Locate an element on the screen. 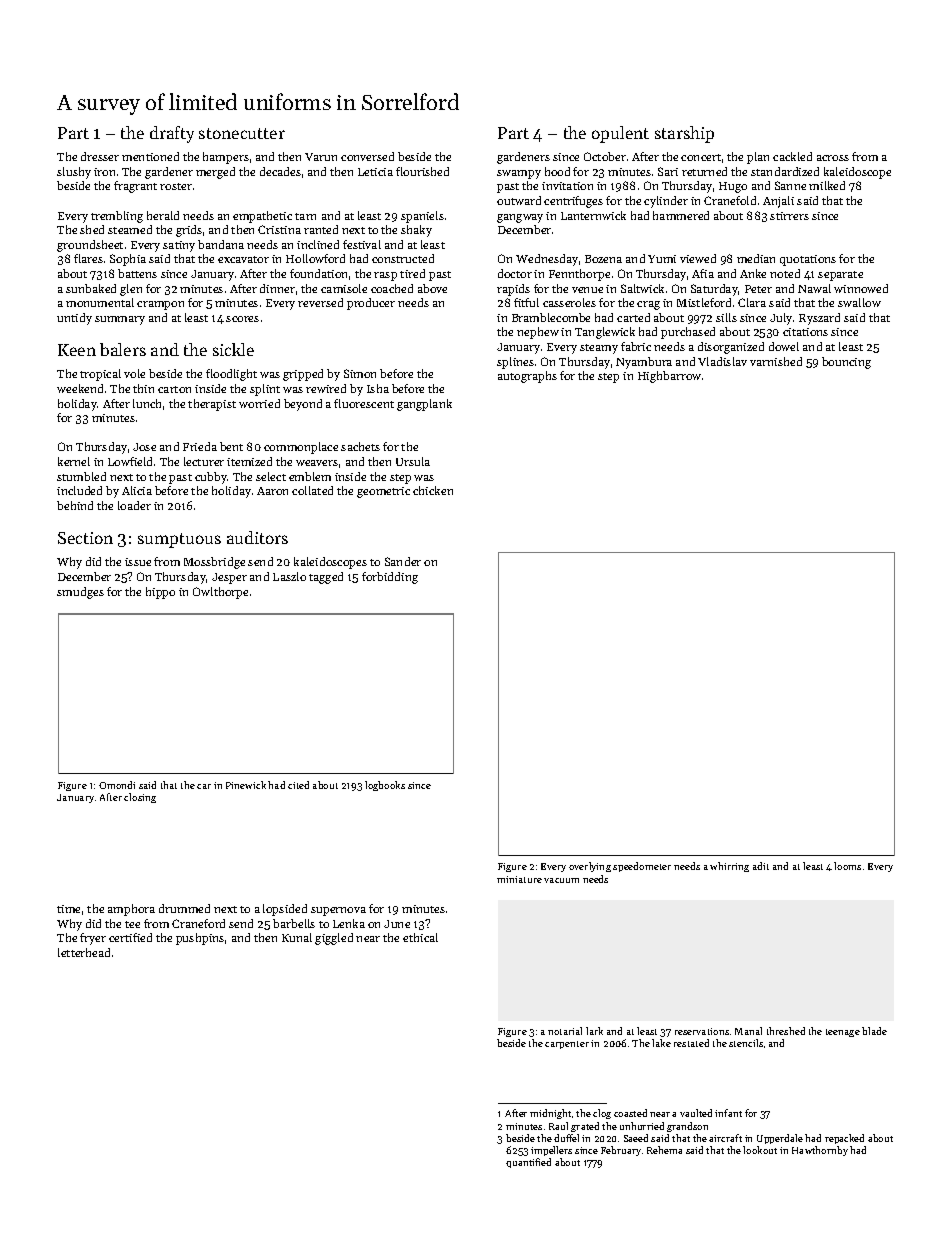 This screenshot has height=1233, width=952. Omondi is located at coordinates (117, 785).
